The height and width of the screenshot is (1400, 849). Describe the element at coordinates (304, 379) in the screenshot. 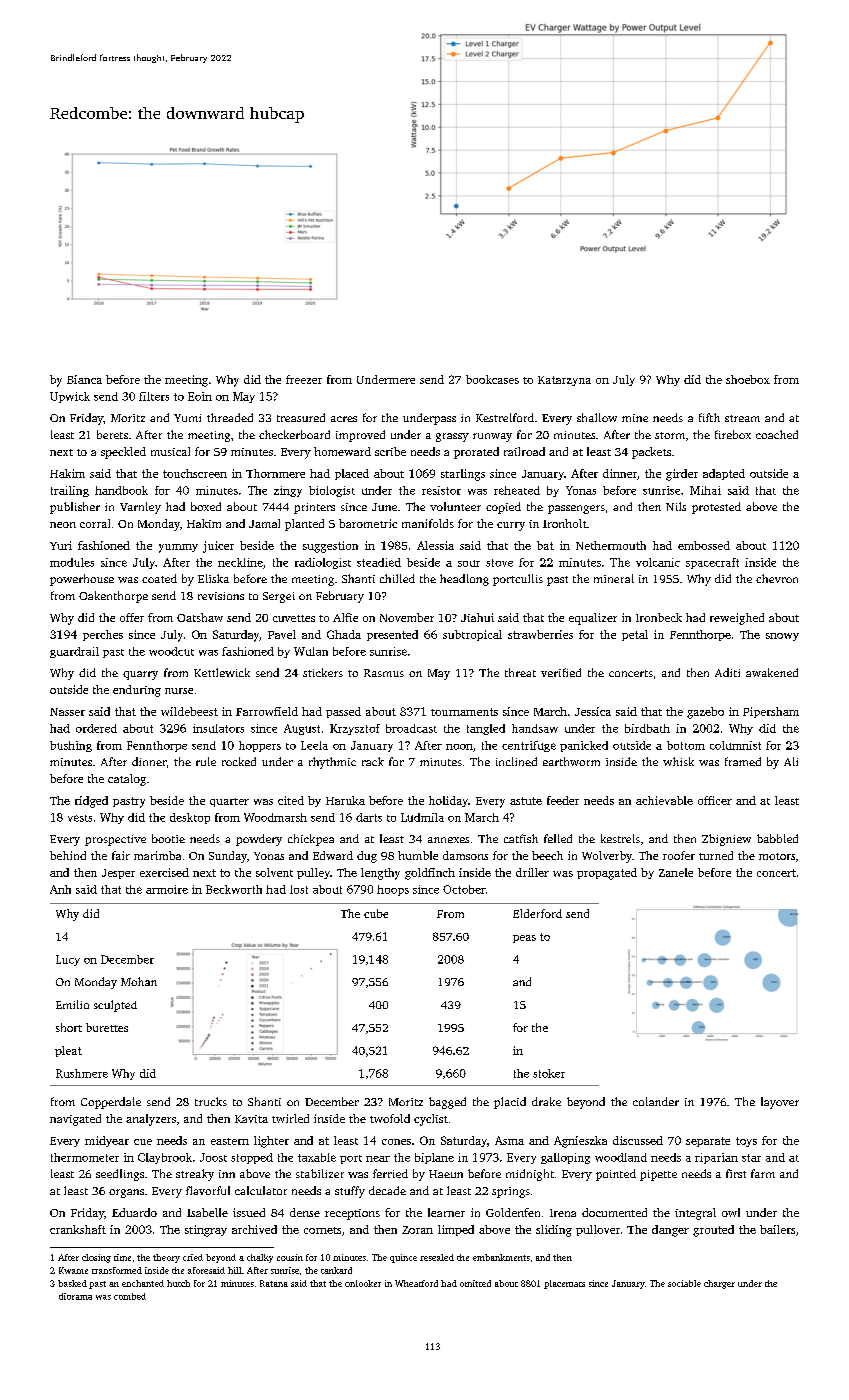

I see `freezer` at that location.
